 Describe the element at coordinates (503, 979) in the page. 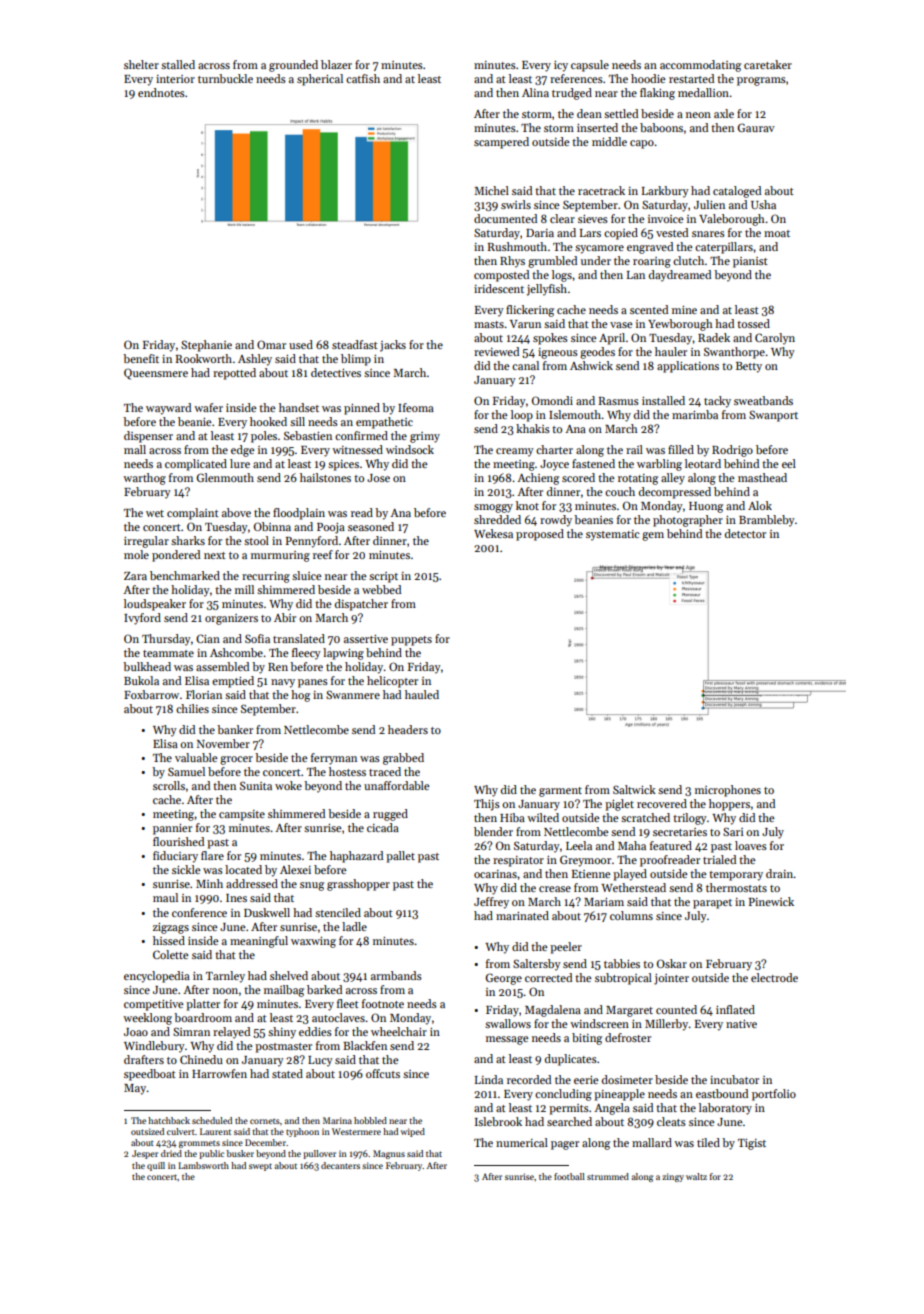

I see `George` at that location.
